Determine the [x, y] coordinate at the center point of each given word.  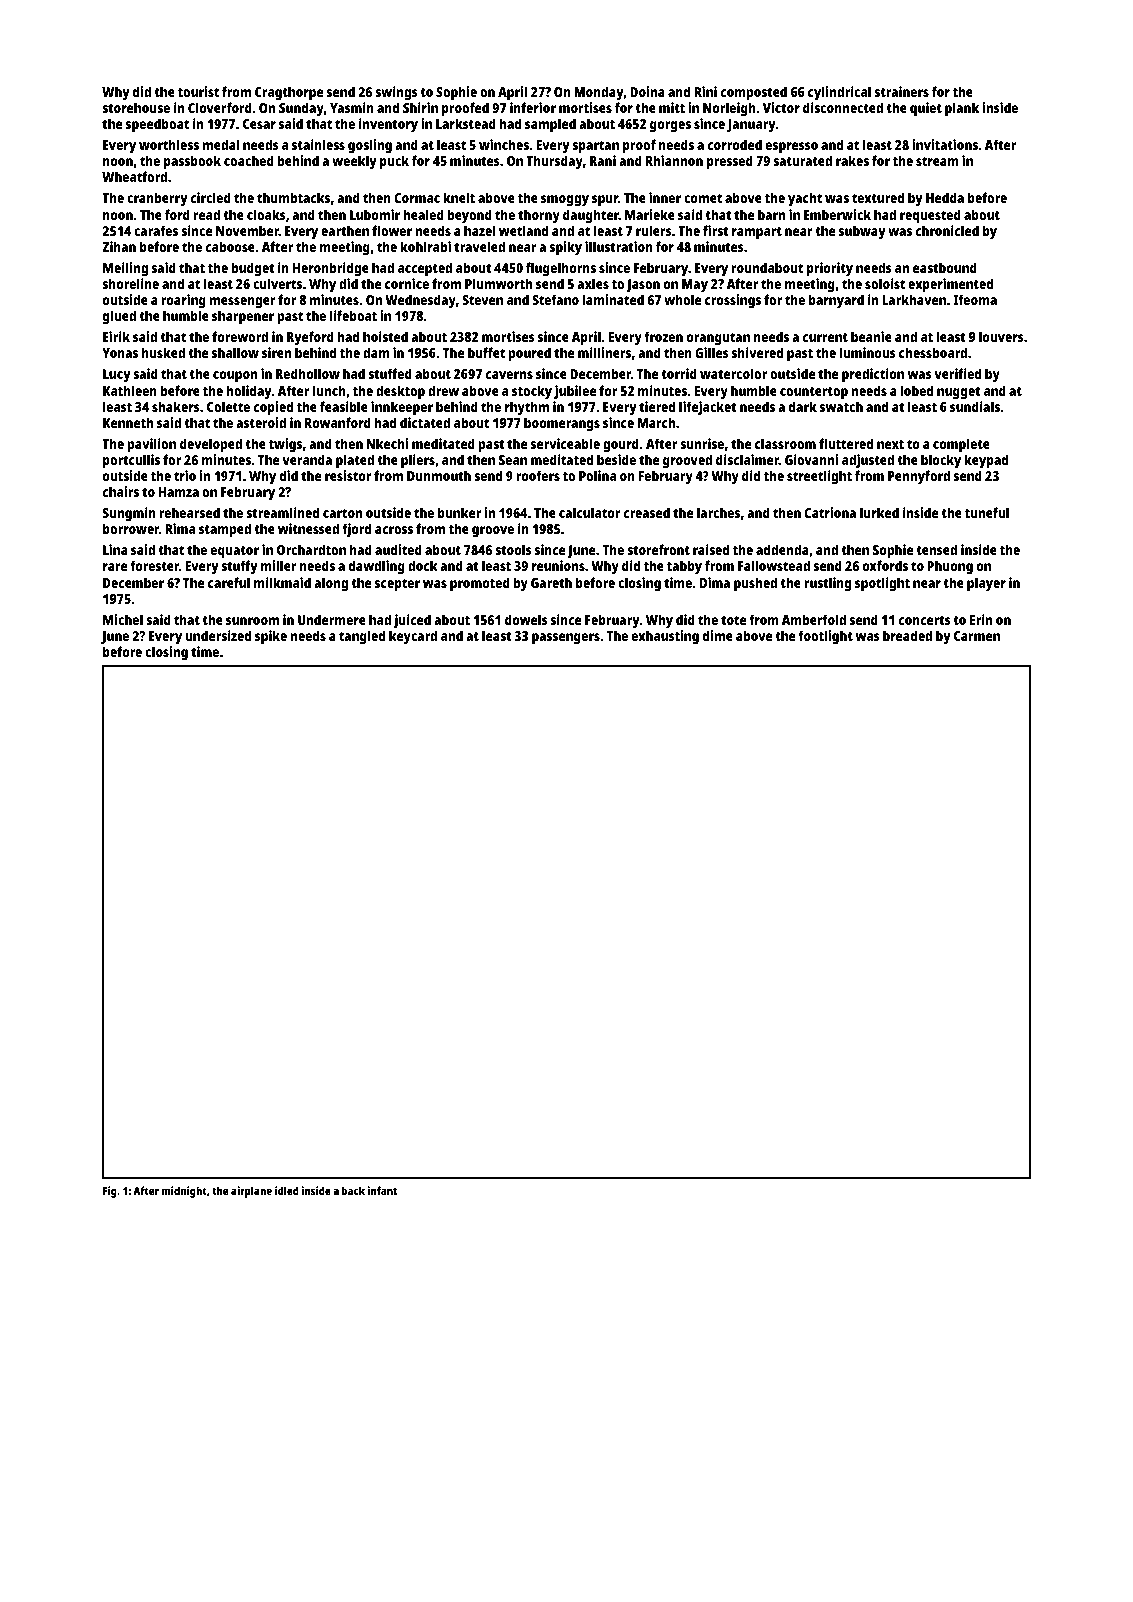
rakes [852, 160]
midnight [184, 1192]
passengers [566, 639]
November [247, 230]
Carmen [977, 636]
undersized [218, 635]
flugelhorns [561, 269]
